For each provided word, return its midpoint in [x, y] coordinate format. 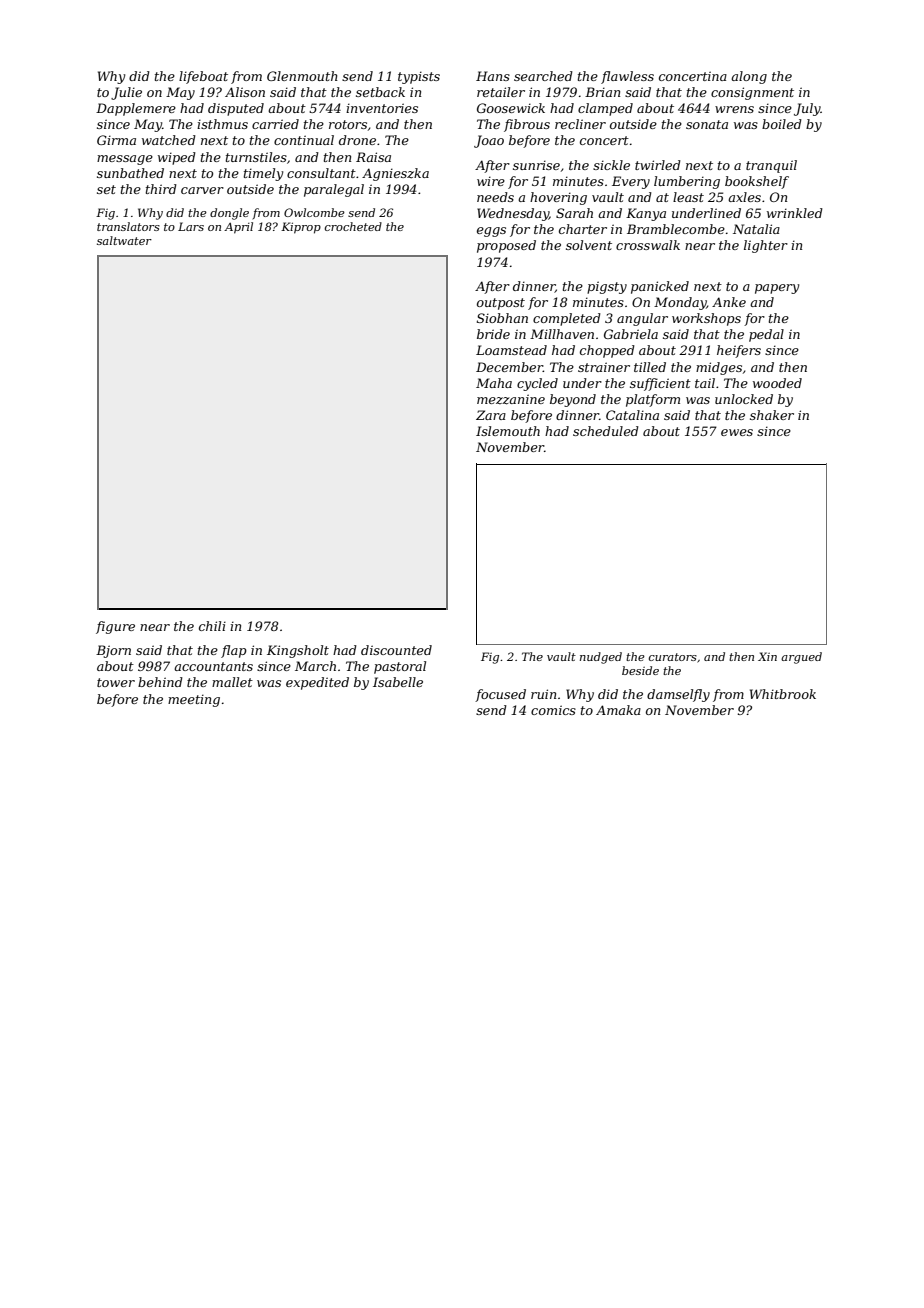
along [749, 77]
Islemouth [508, 431]
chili [212, 626]
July [807, 109]
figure [115, 627]
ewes [737, 432]
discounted [396, 650]
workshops [706, 319]
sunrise [536, 165]
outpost [501, 304]
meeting [194, 700]
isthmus [222, 124]
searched [543, 76]
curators [673, 657]
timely [263, 174]
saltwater [124, 240]
